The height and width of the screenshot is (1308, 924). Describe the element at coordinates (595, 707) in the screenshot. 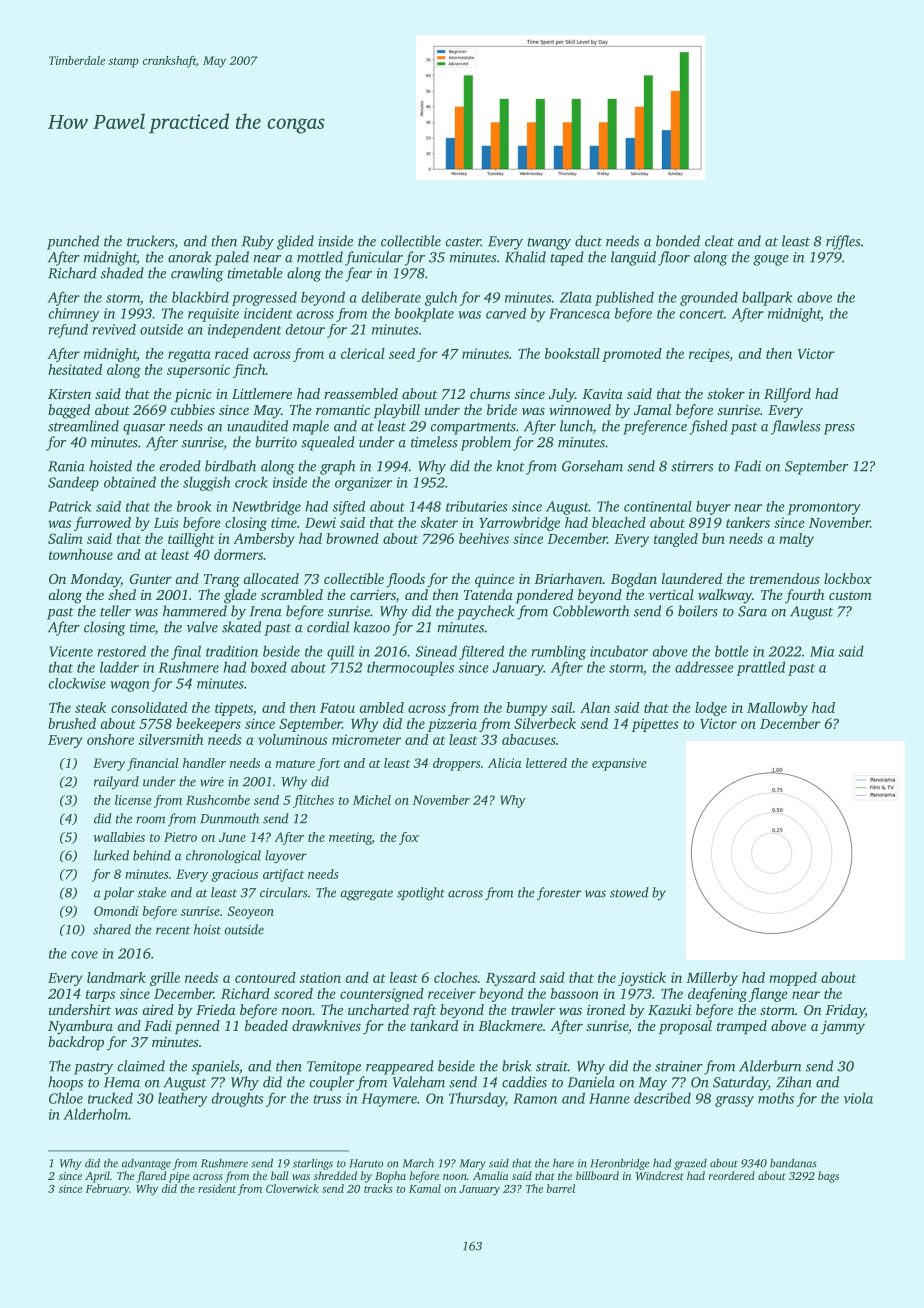

I see `Alan` at that location.
